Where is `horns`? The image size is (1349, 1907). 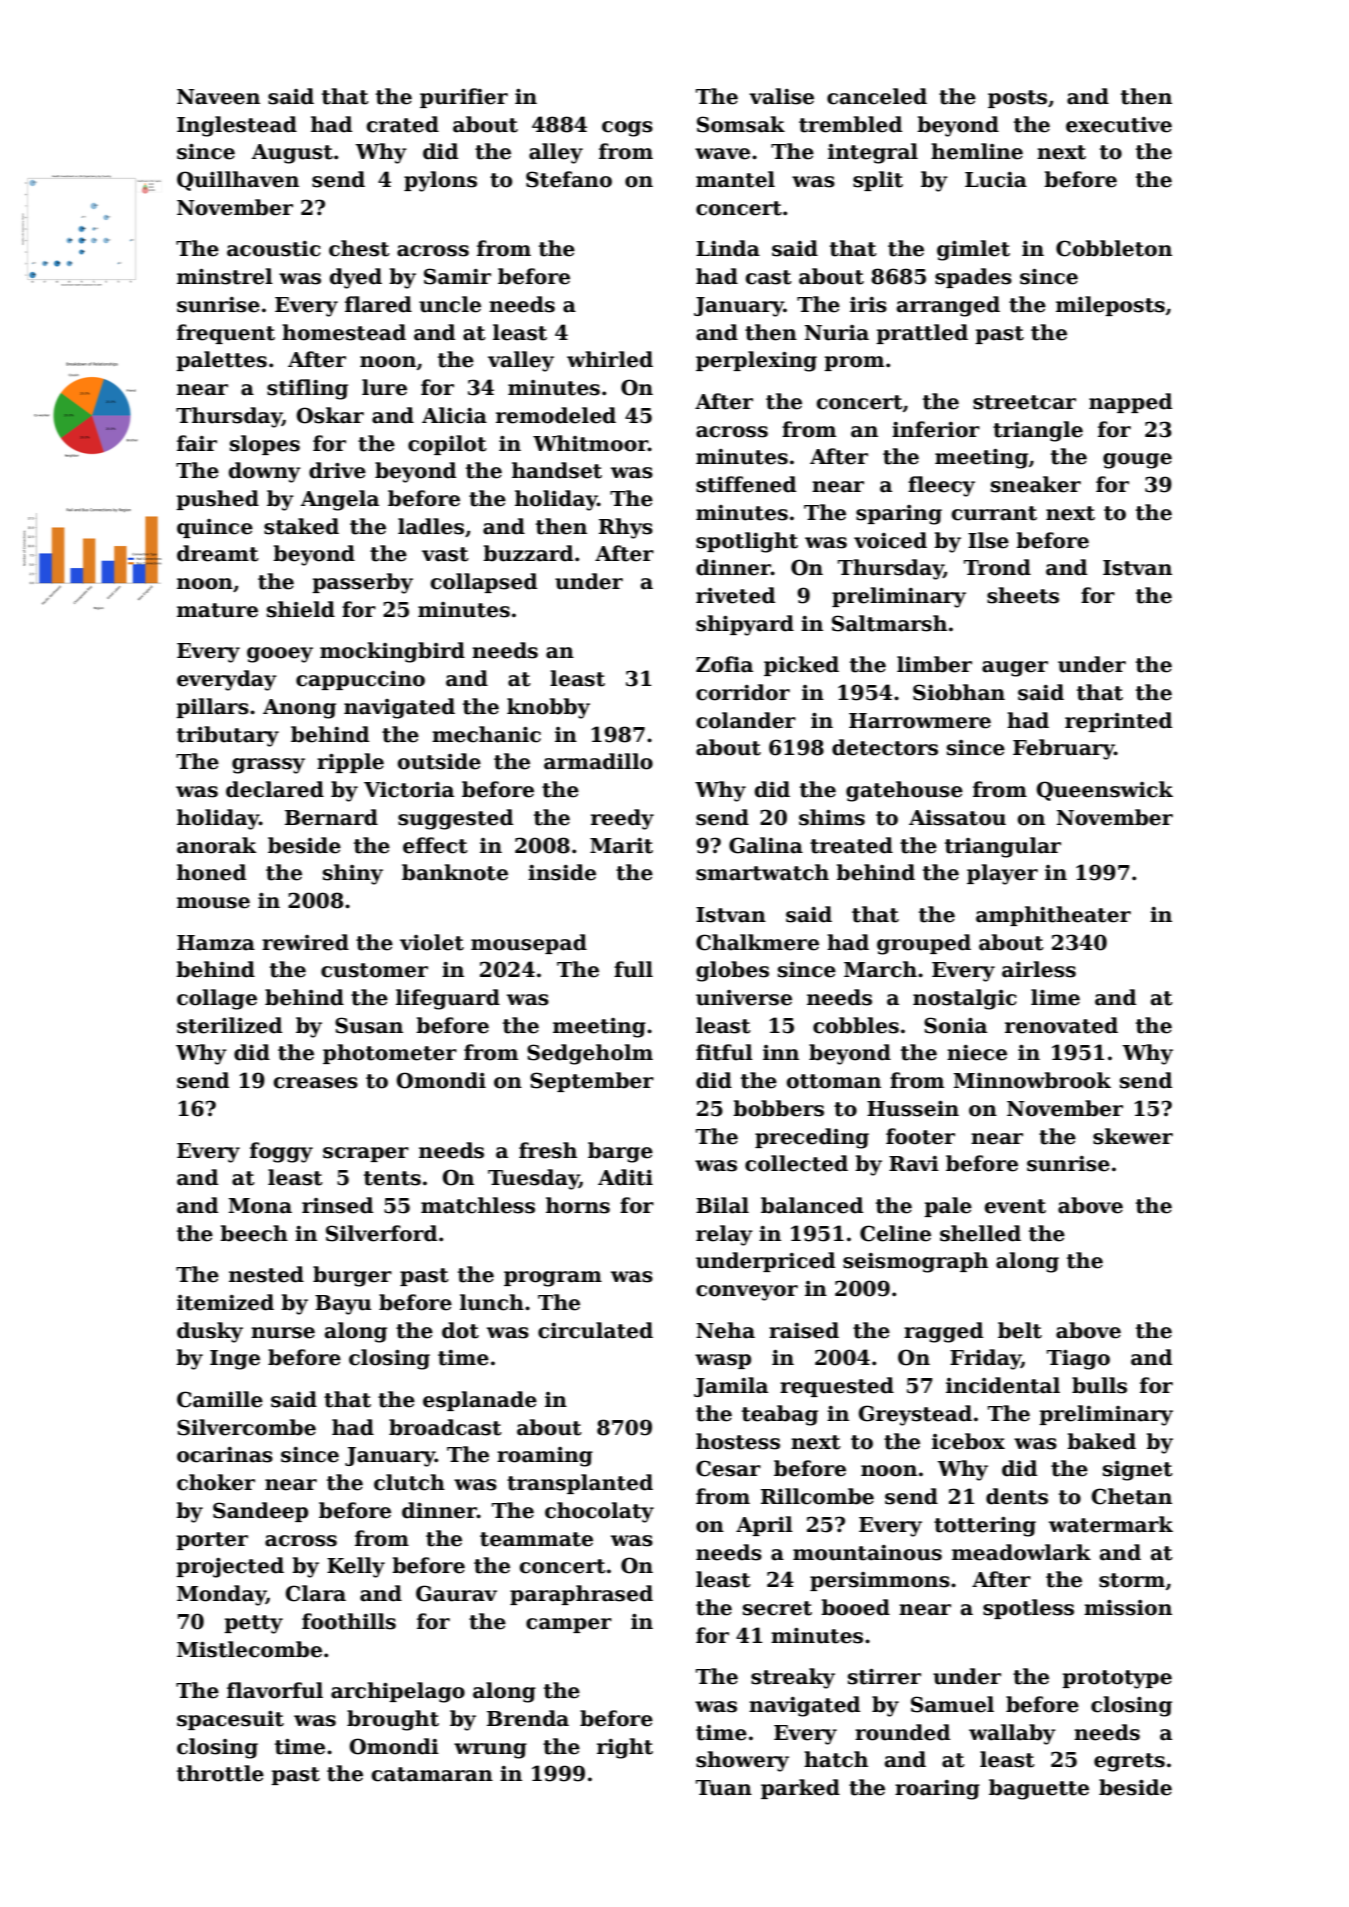 horns is located at coordinates (578, 1205).
